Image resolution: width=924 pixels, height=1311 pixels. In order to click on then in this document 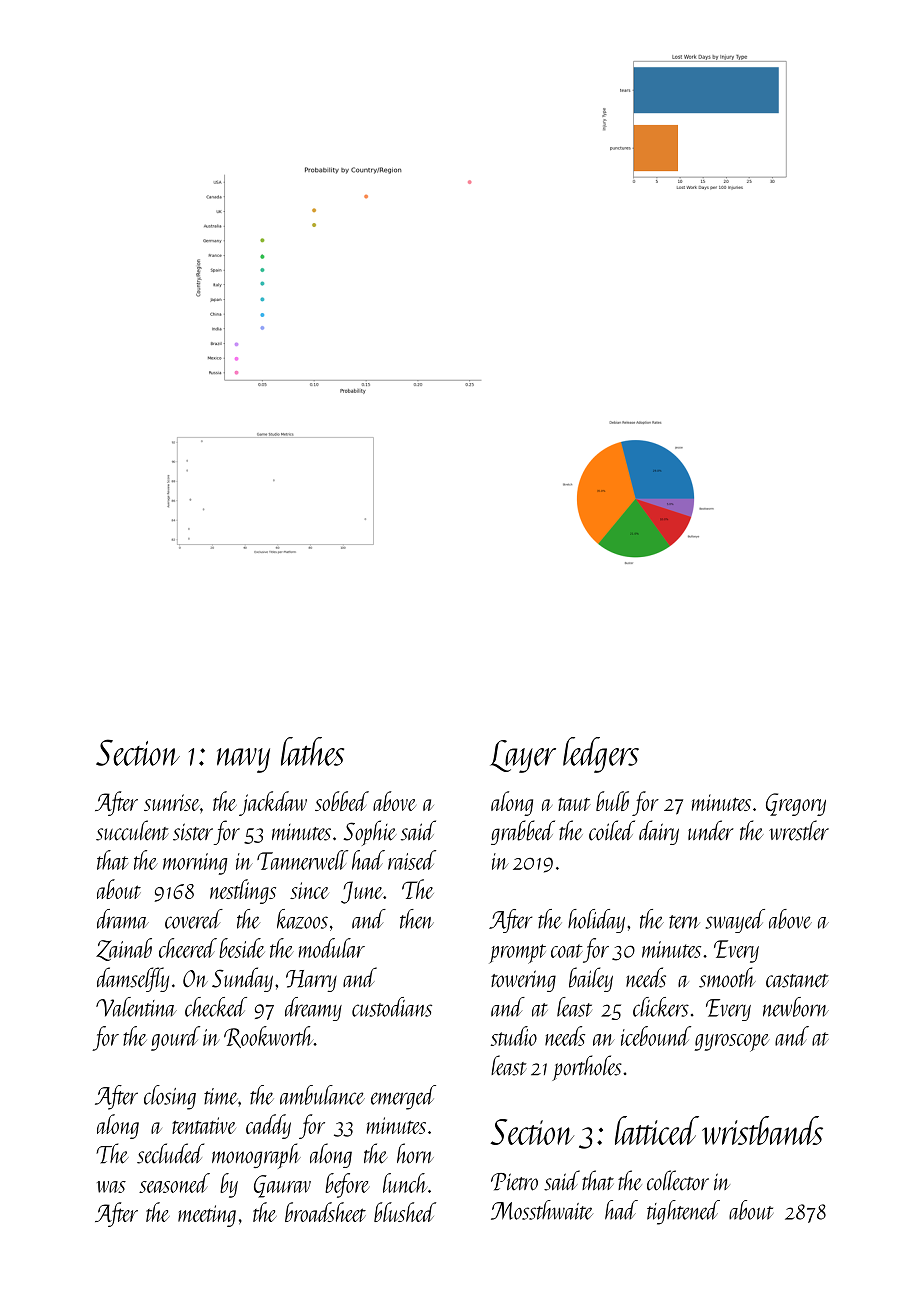, I will do `click(417, 919)`.
